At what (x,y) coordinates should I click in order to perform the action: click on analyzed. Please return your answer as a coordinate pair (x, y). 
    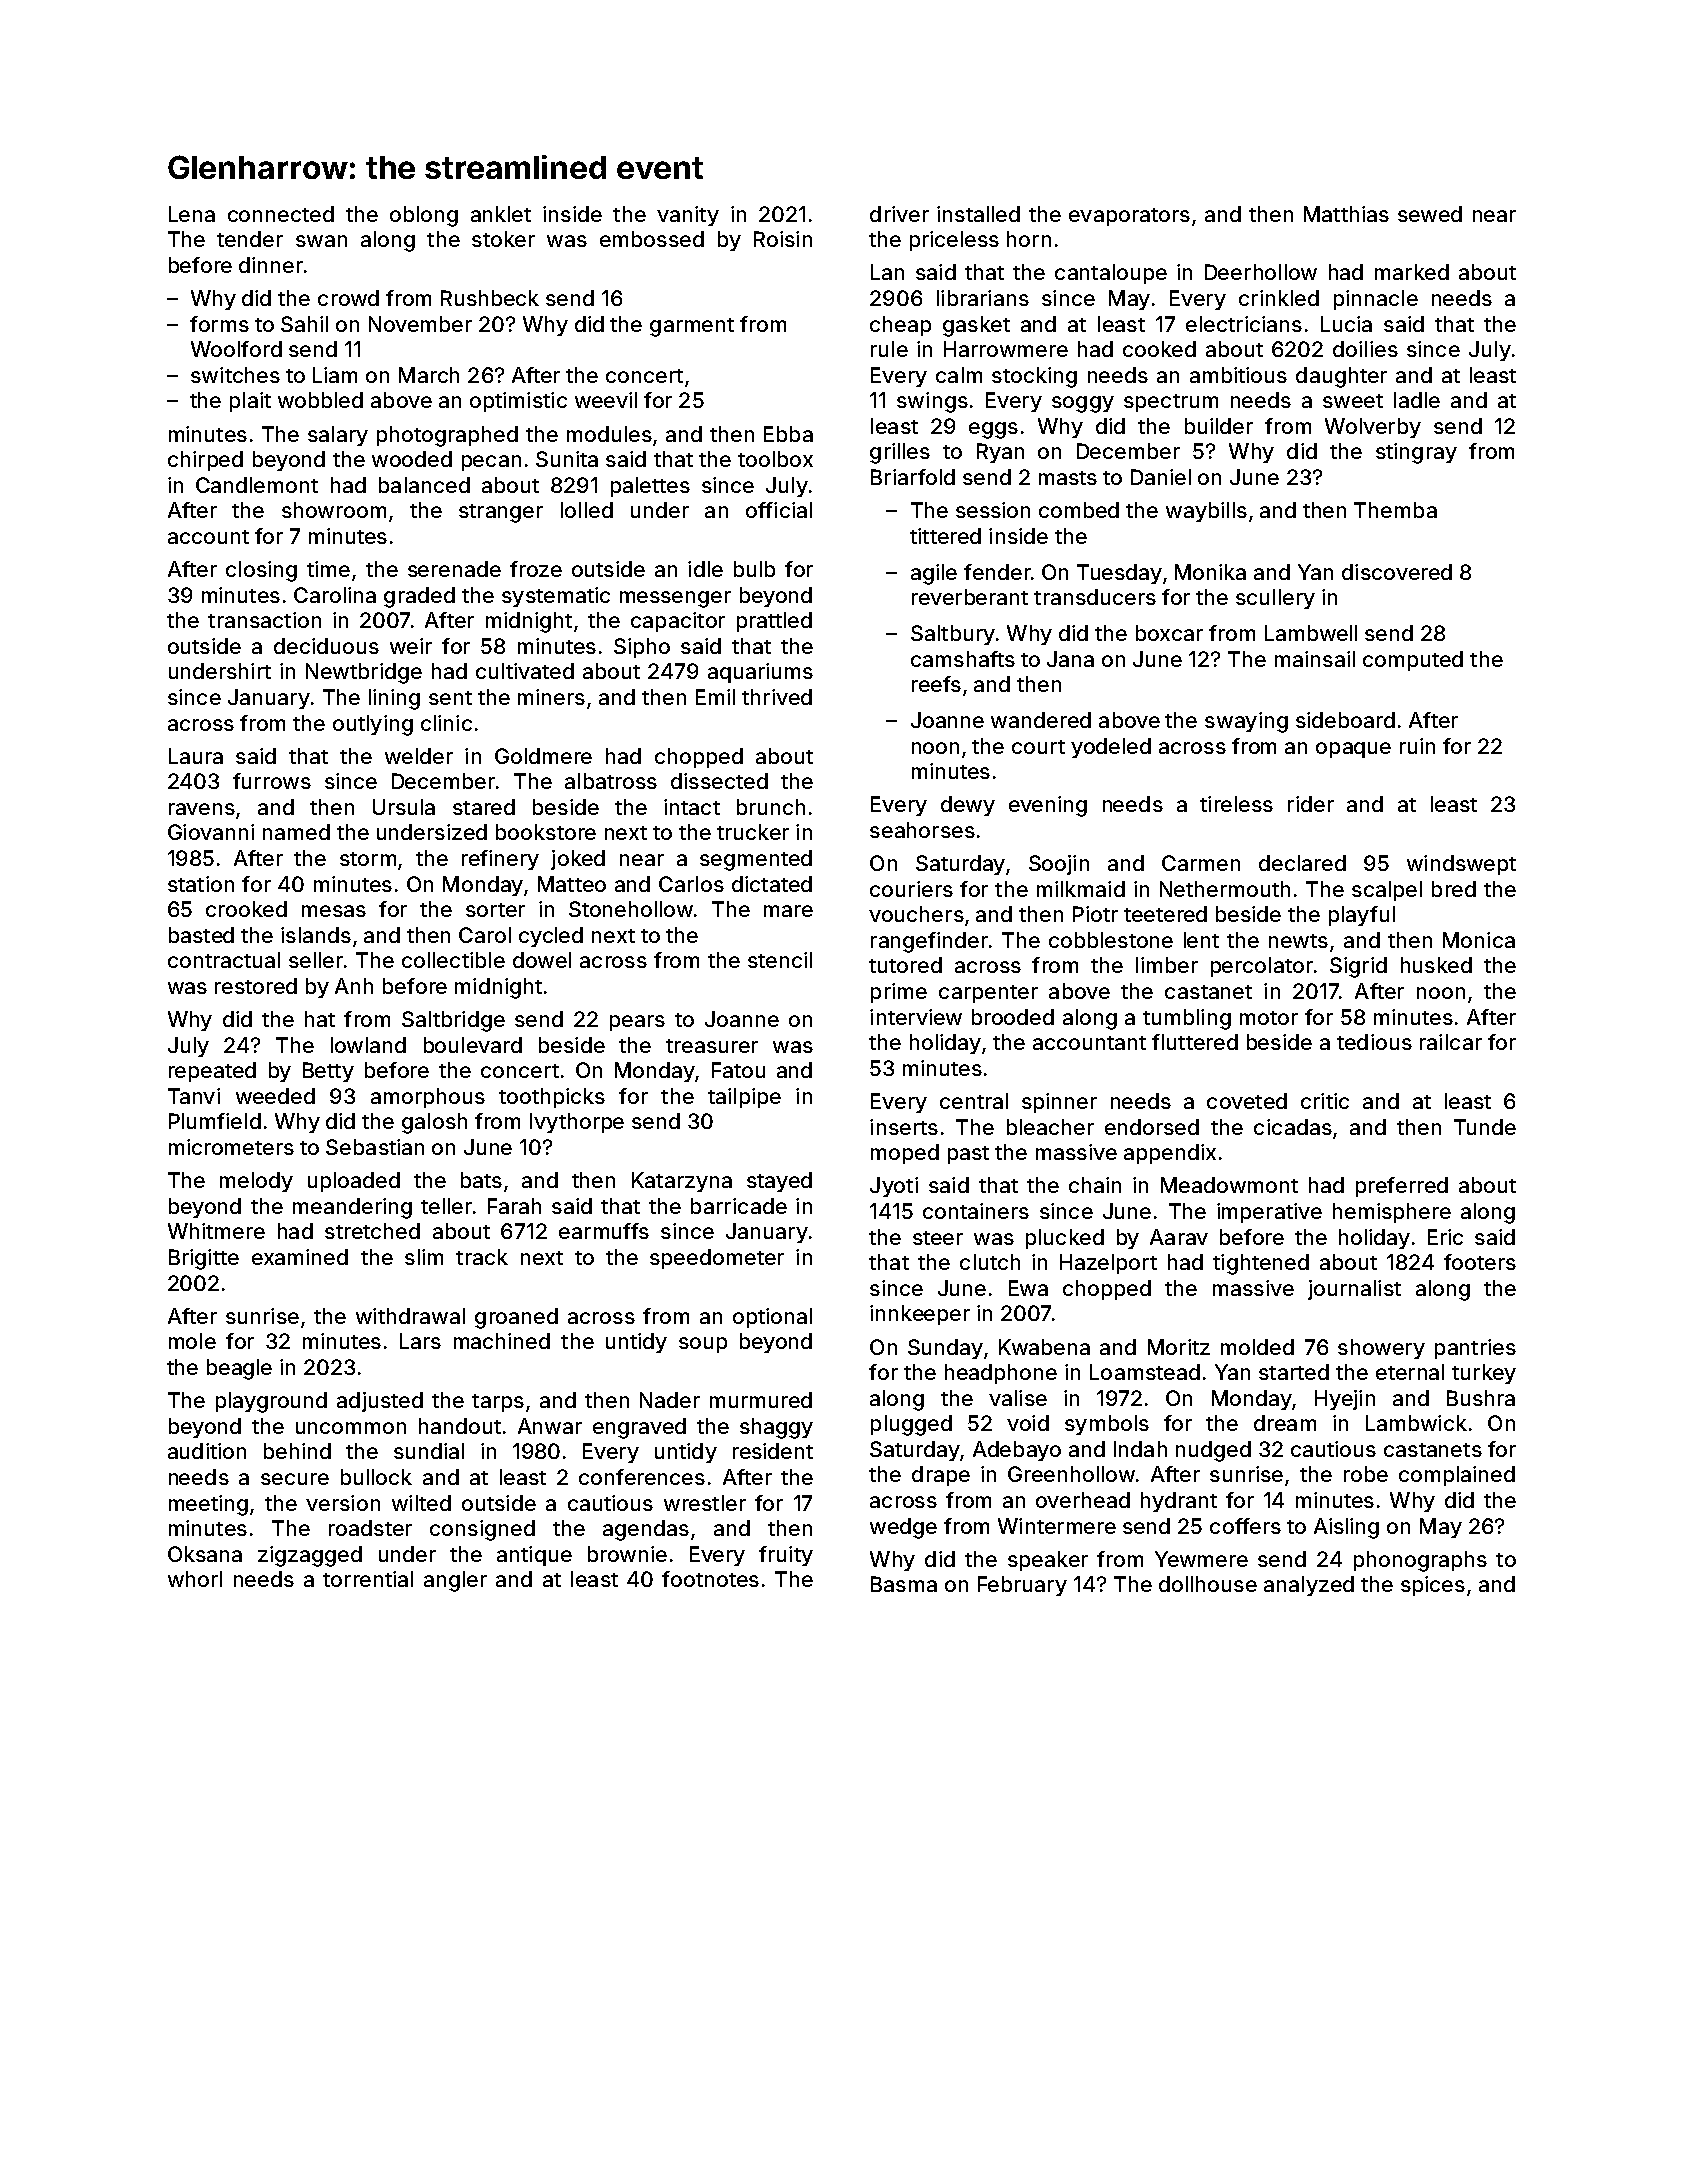
    Looking at the image, I should click on (1309, 1586).
